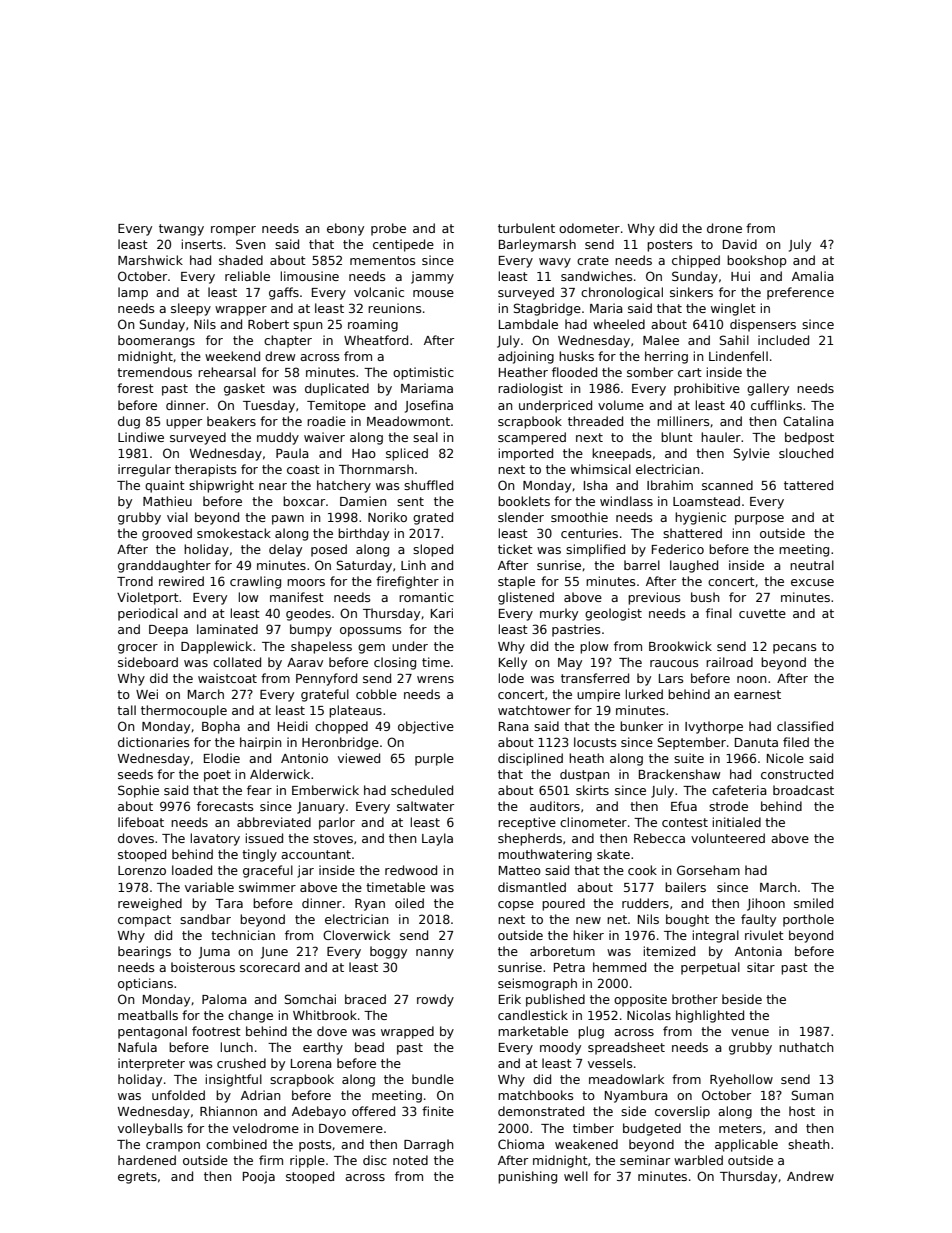 This document has width=952, height=1233. What do you see at coordinates (305, 871) in the document?
I see `jar` at bounding box center [305, 871].
